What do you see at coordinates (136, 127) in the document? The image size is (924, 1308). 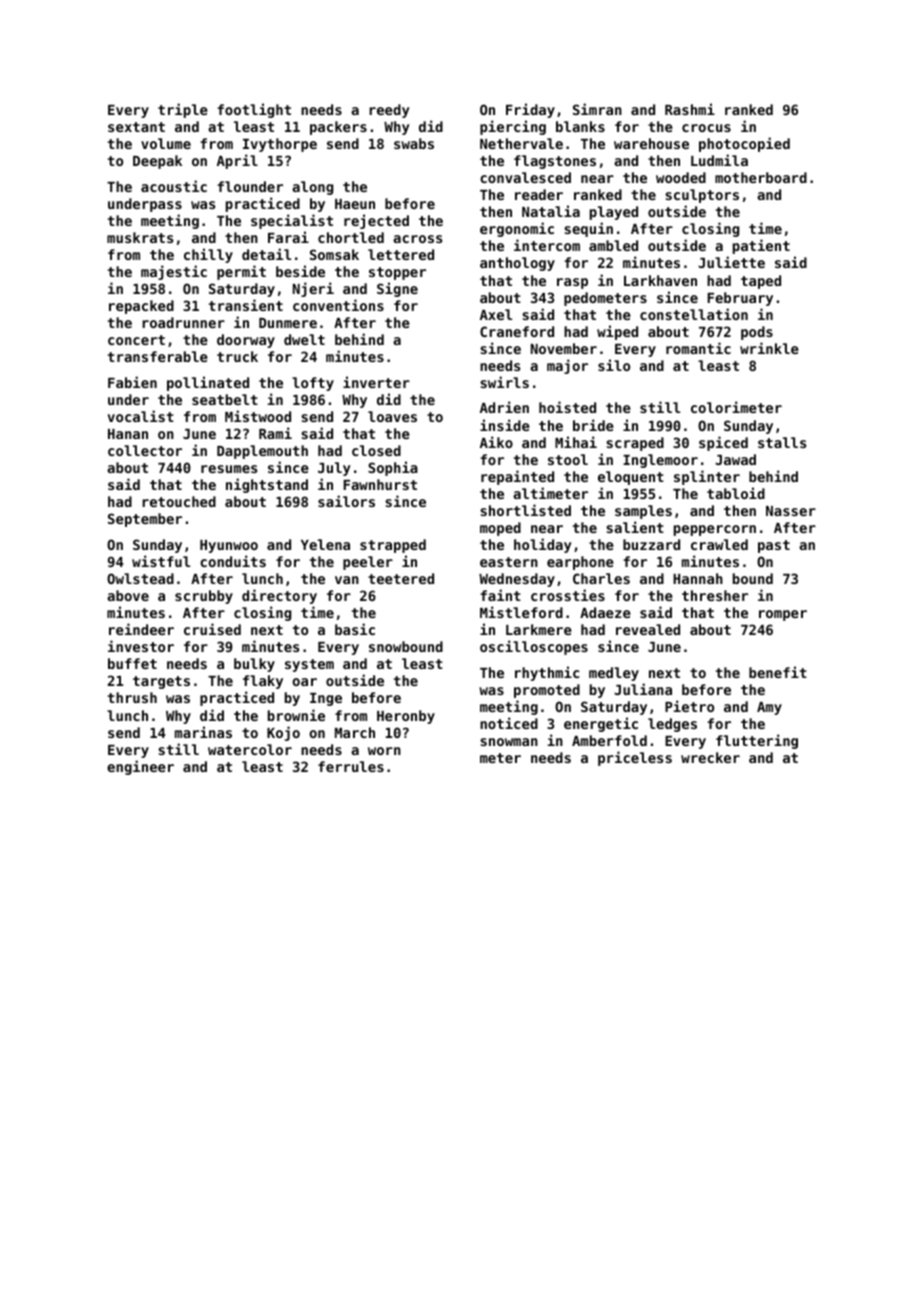 I see `sextant` at bounding box center [136, 127].
